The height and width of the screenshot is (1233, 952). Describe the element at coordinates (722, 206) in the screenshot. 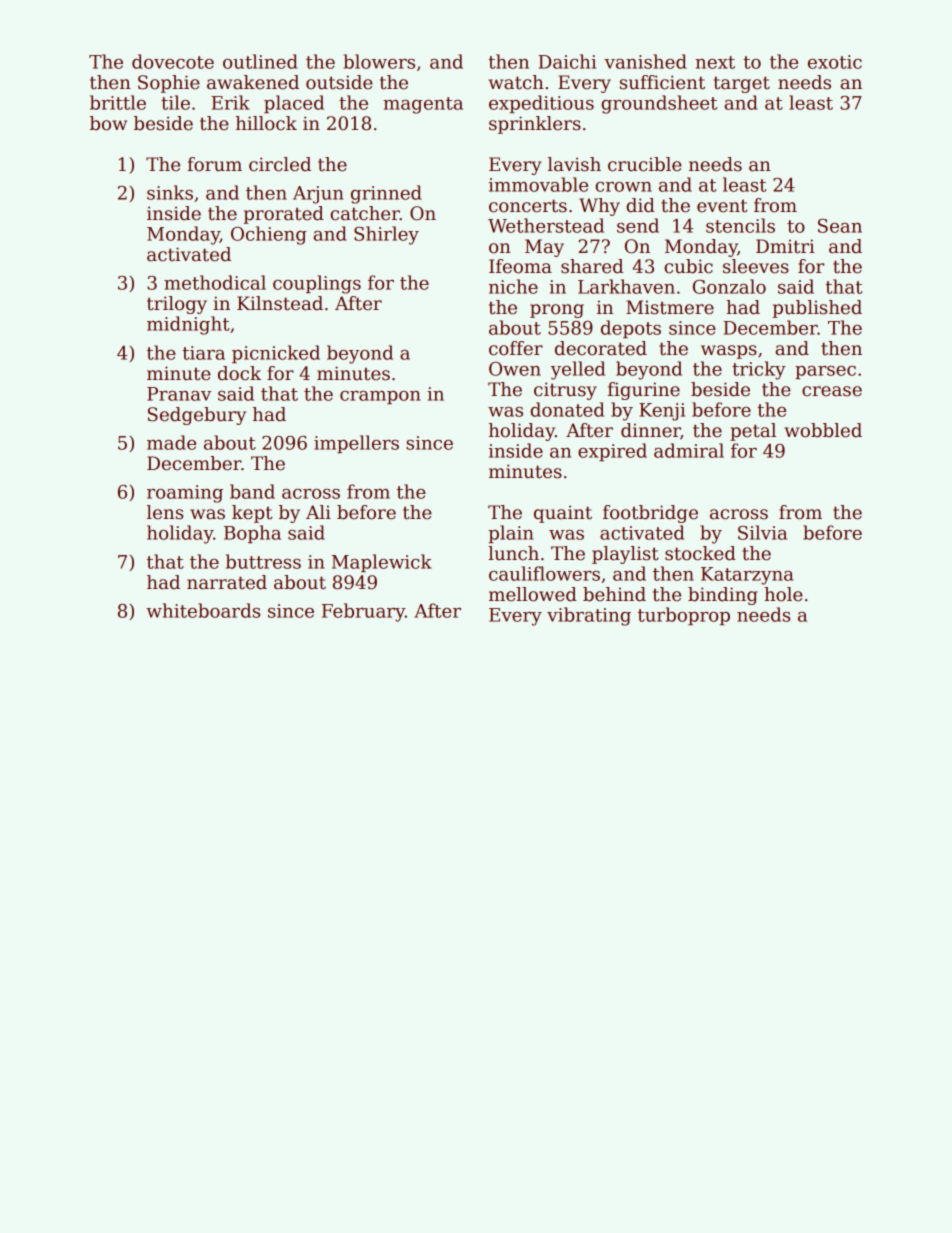

I see `event` at that location.
